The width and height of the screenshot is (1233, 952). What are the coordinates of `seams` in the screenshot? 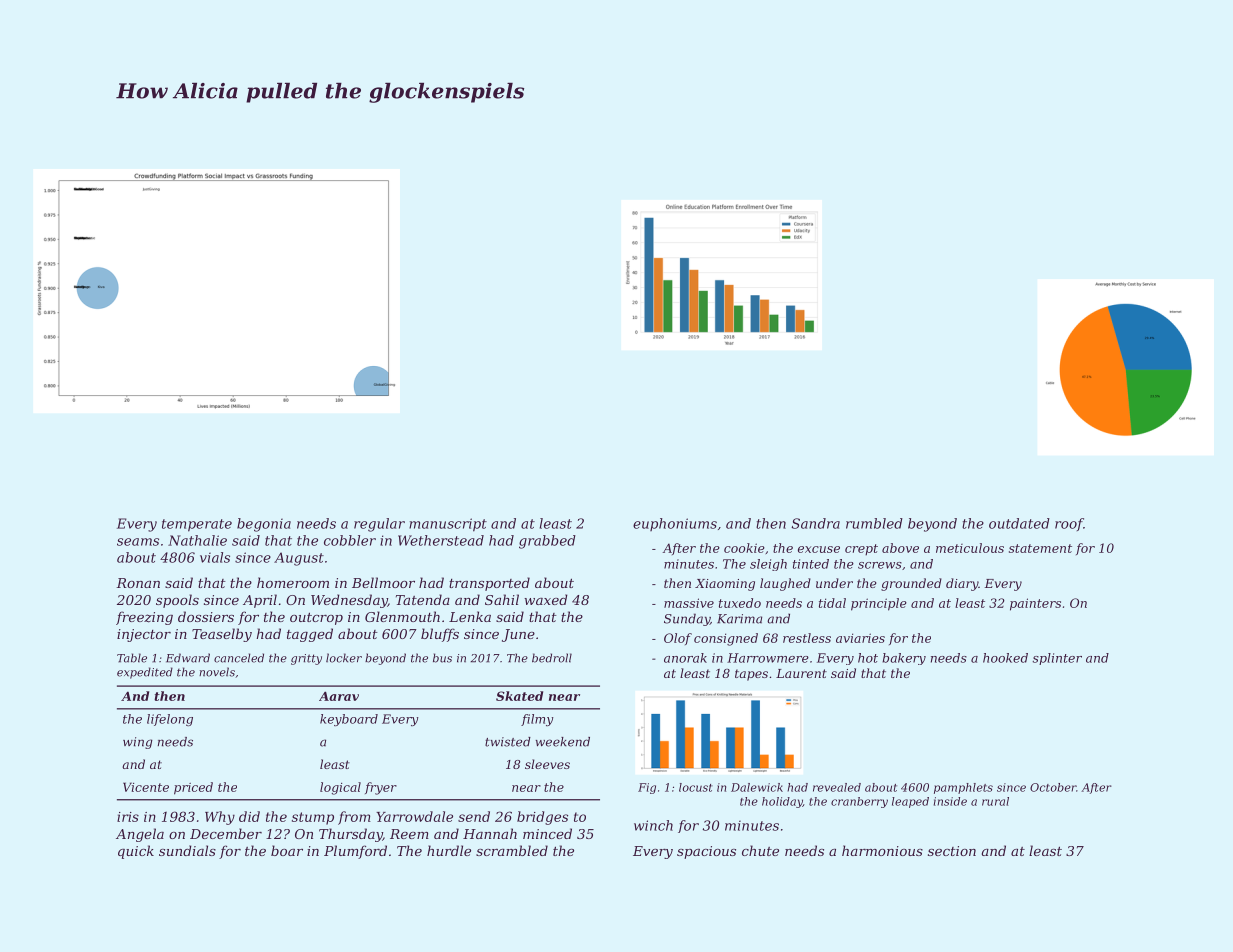 It's located at (138, 542).
